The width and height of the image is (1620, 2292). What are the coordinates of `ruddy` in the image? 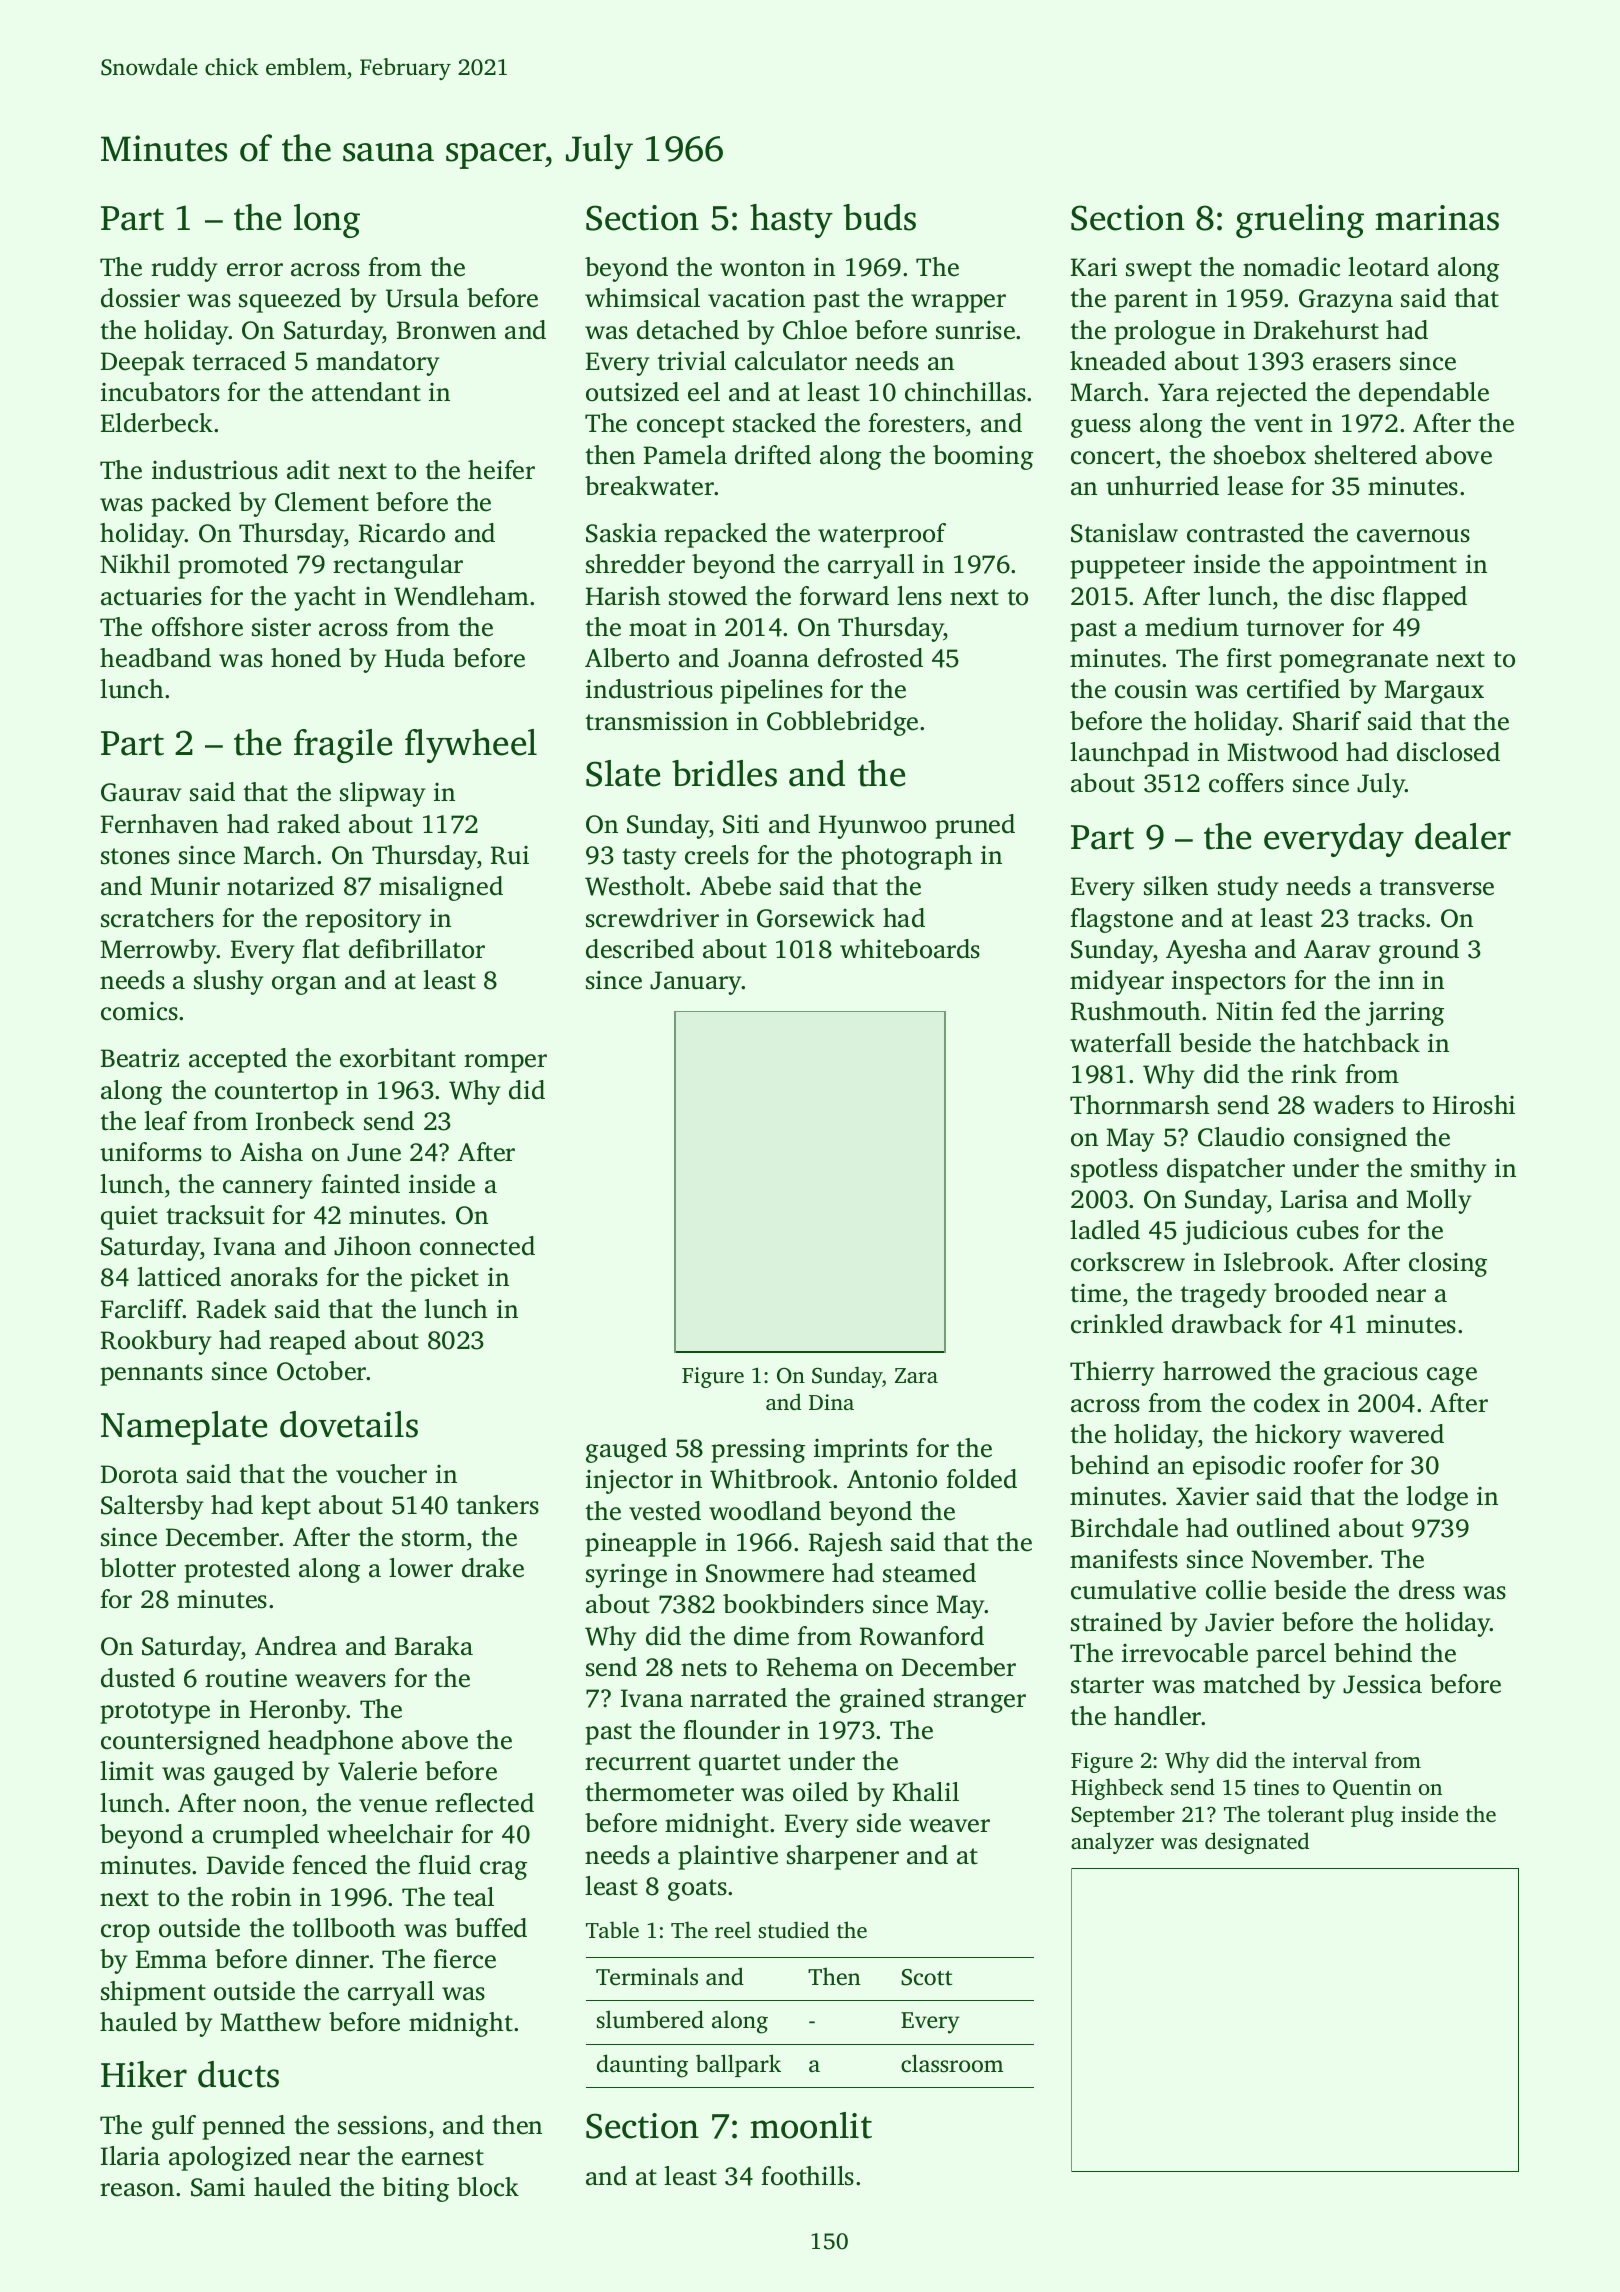 It's located at (184, 269).
